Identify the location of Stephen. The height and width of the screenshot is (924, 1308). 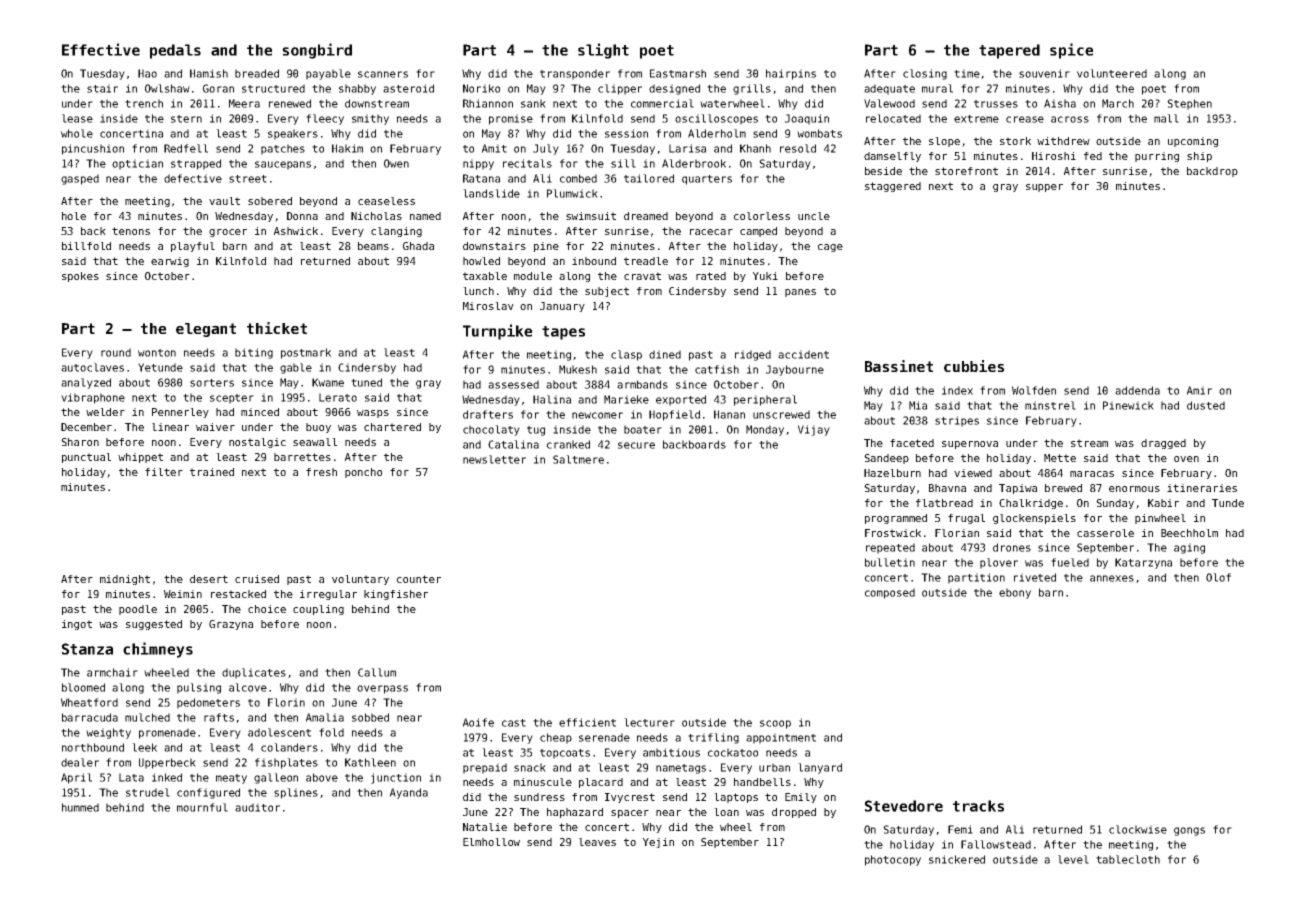
(1189, 104).
